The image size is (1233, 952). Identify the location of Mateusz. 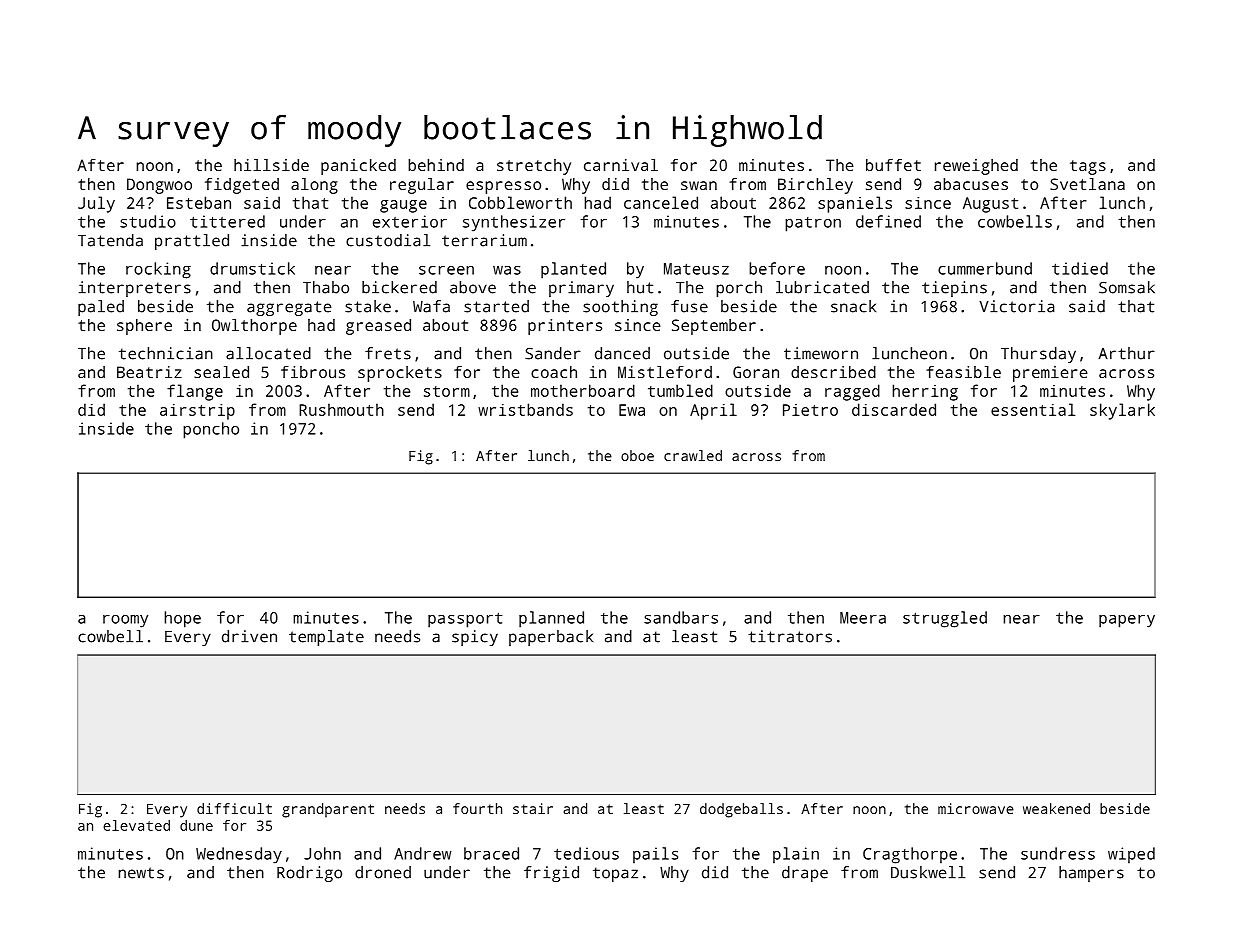
(696, 269).
